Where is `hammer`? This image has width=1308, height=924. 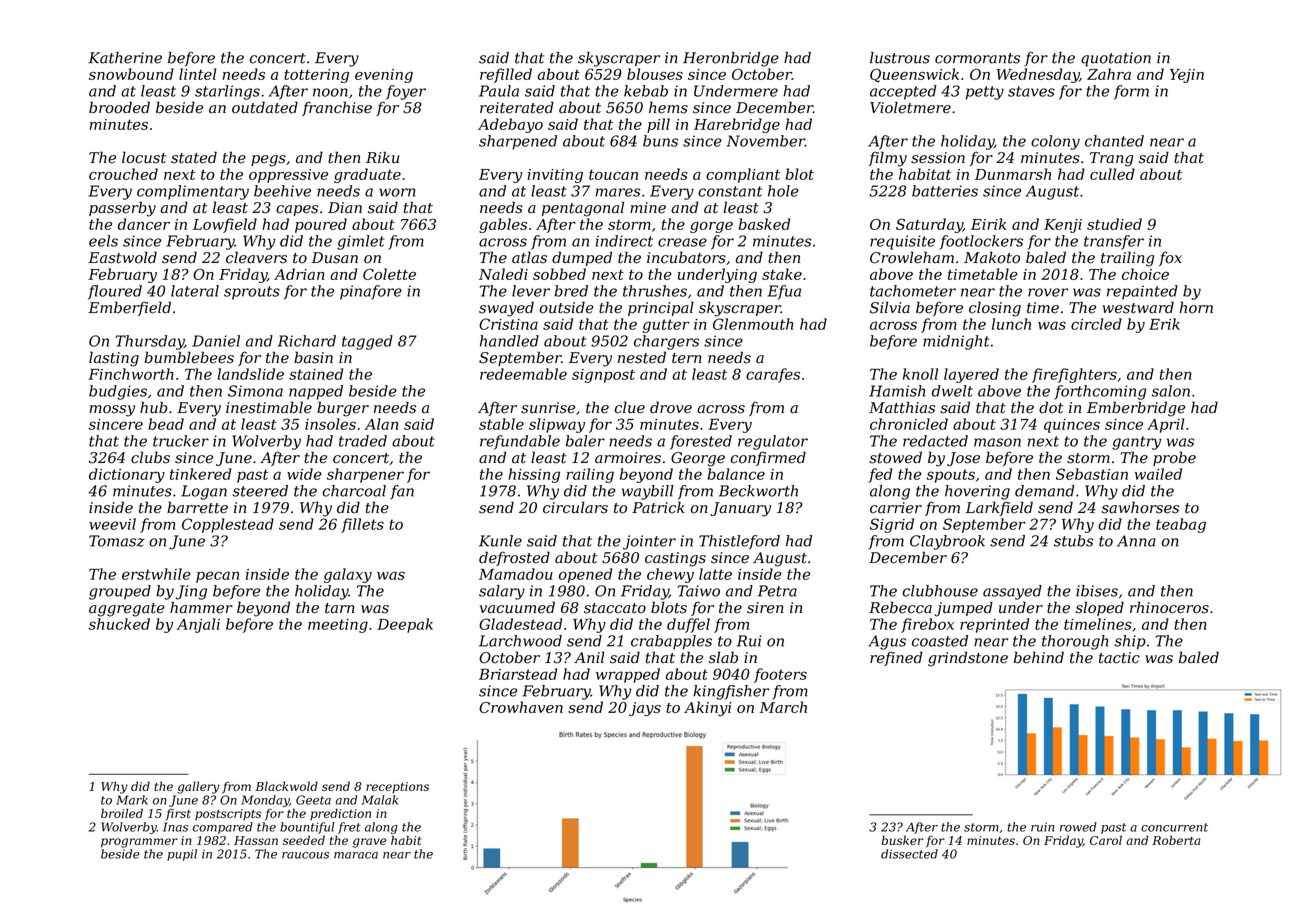 hammer is located at coordinates (201, 607).
